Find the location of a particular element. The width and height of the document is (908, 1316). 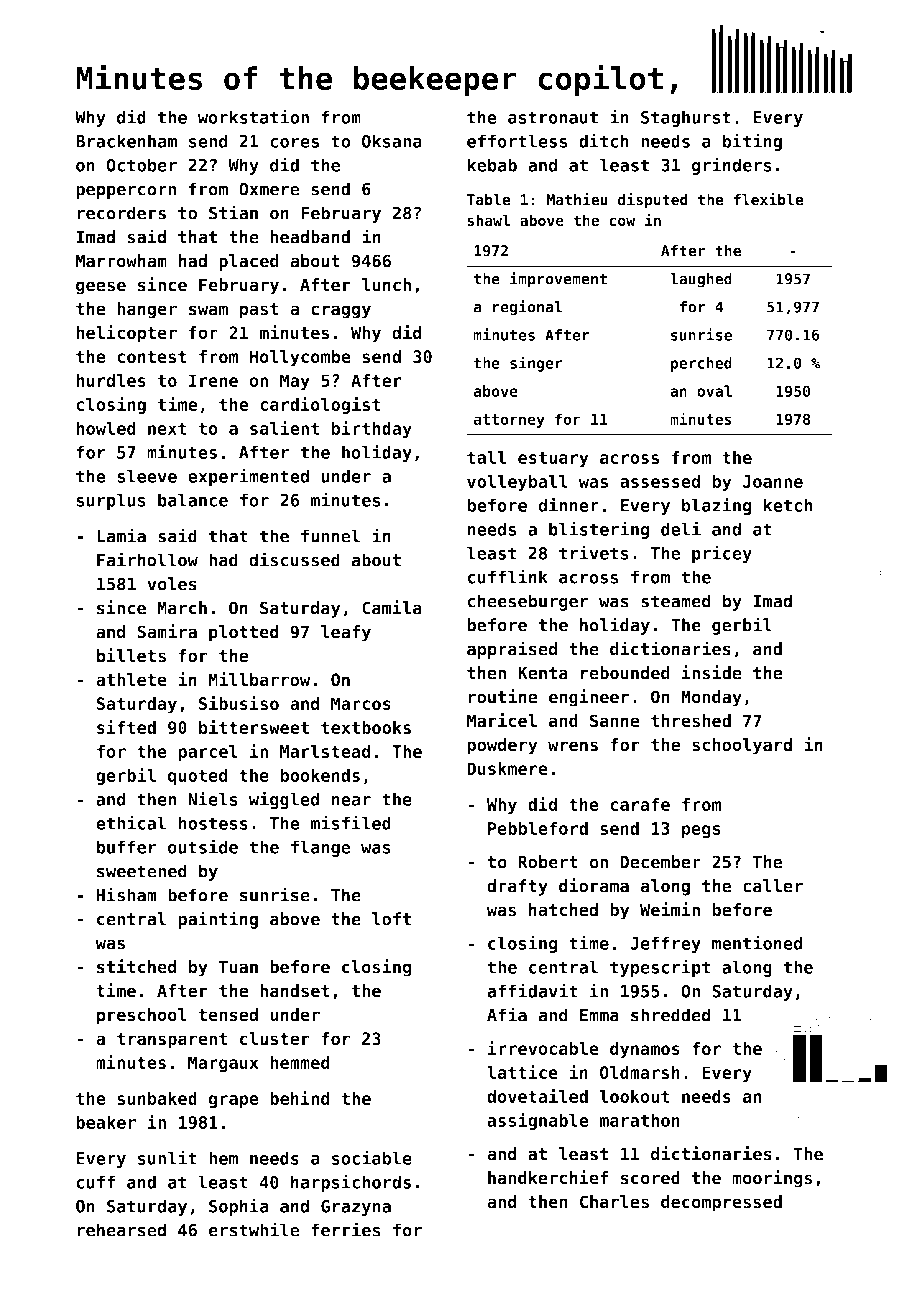

improvement is located at coordinates (558, 280).
